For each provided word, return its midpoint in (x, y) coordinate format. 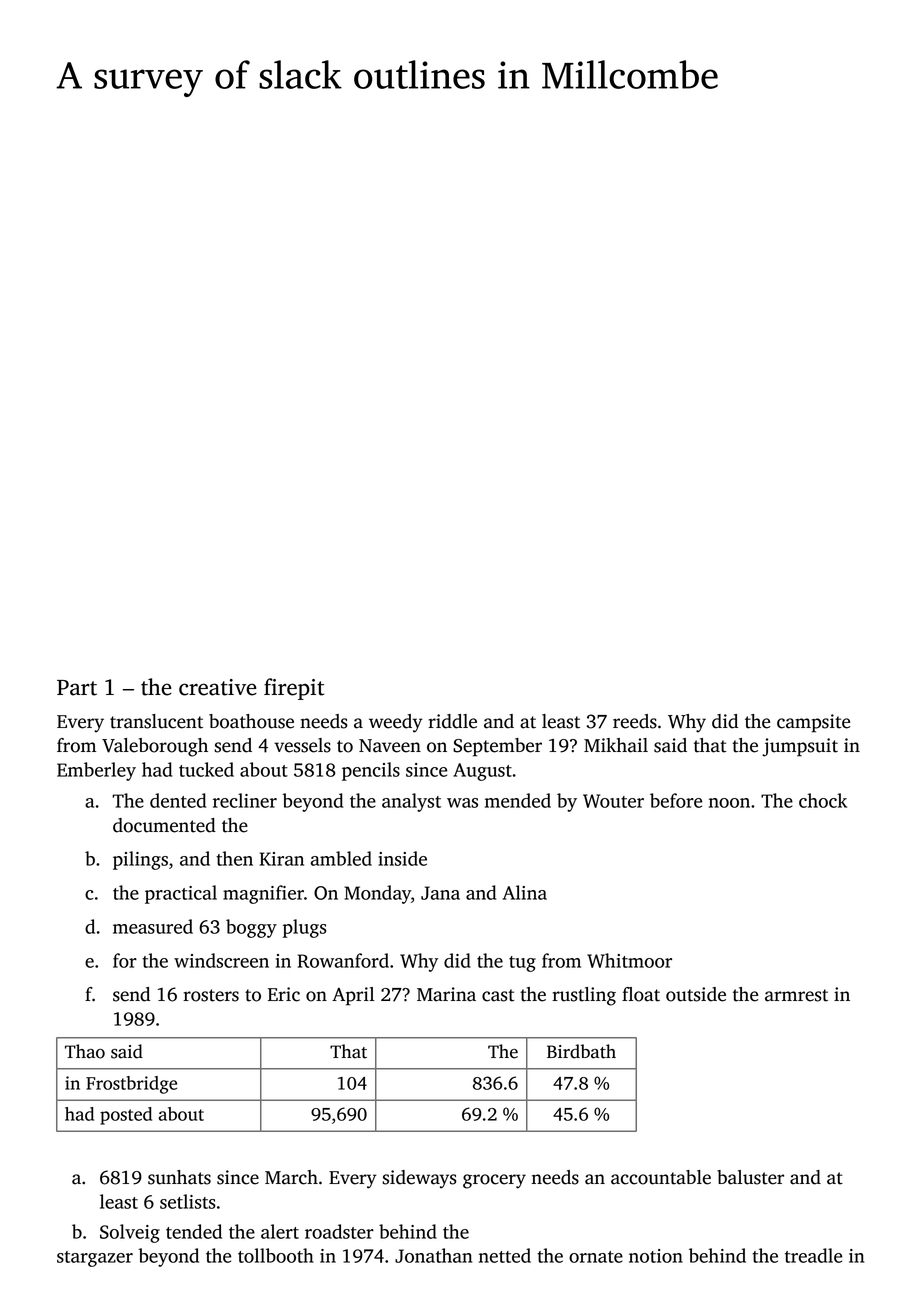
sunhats (179, 1177)
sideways (419, 1179)
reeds (635, 721)
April (353, 996)
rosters (211, 995)
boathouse (251, 721)
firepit (294, 689)
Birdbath (581, 1051)
